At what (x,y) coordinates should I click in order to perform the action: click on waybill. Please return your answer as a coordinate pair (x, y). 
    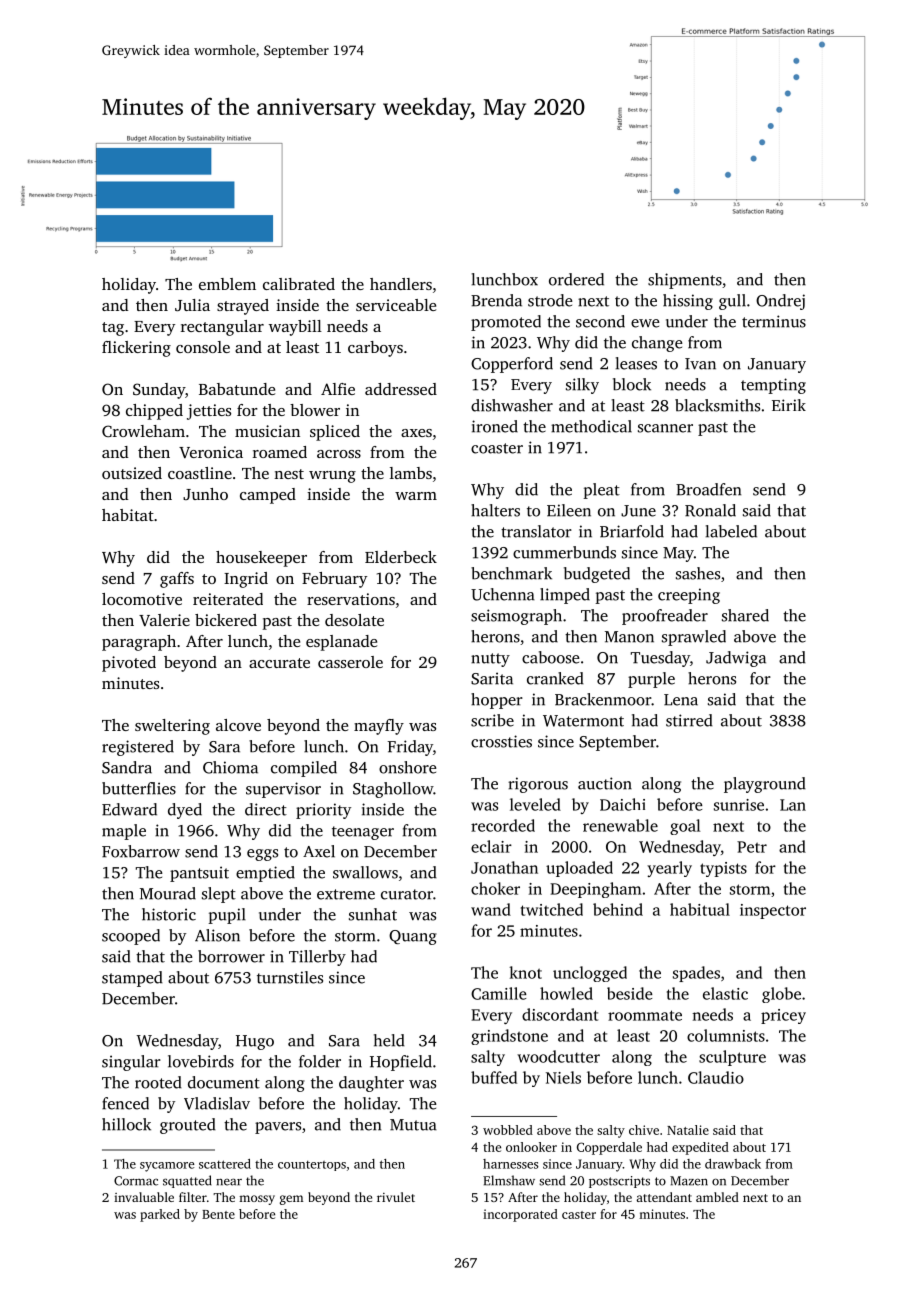
    Looking at the image, I should click on (295, 328).
